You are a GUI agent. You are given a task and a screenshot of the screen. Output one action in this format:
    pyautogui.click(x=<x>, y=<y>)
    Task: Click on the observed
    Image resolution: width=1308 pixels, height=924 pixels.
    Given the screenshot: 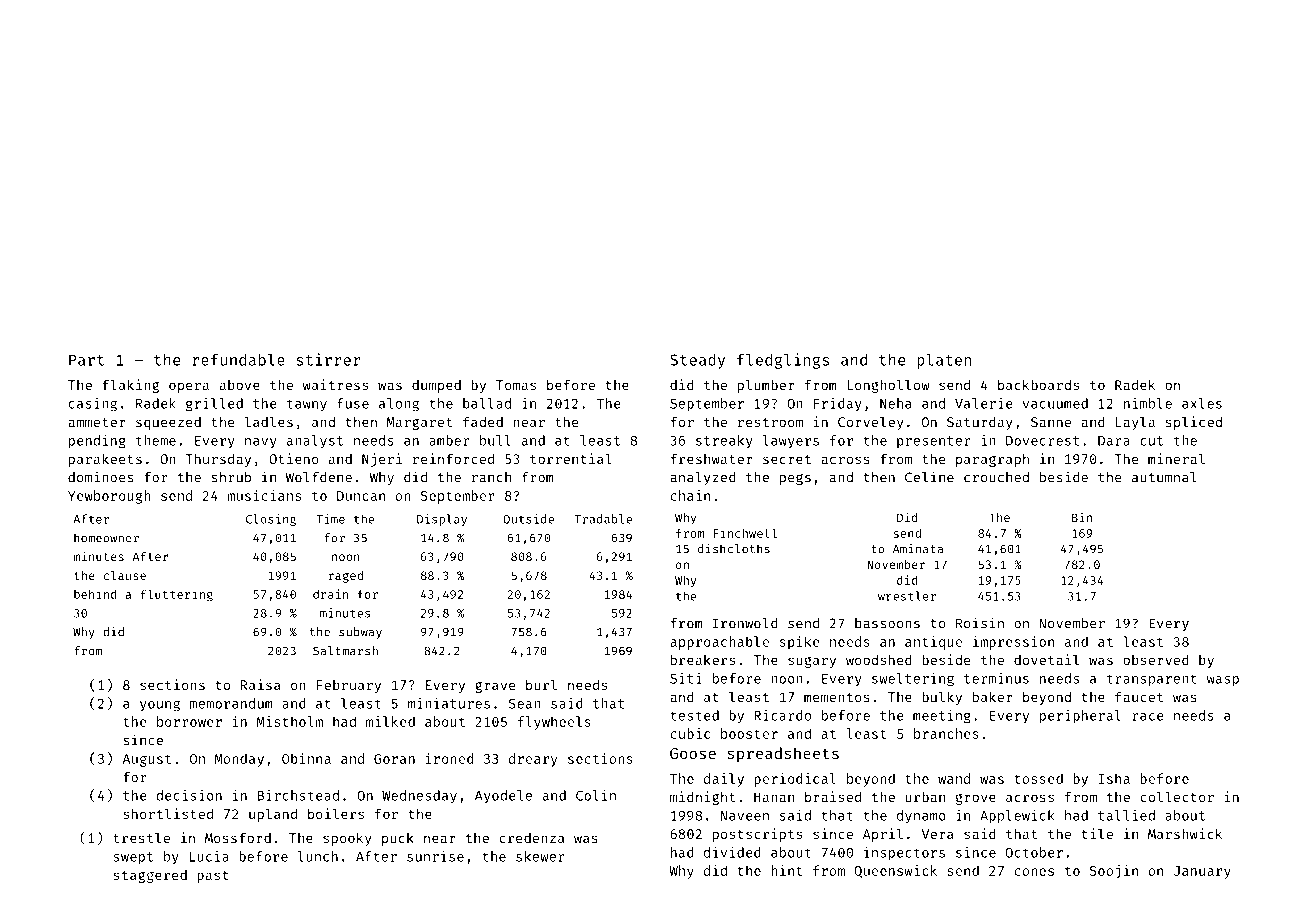 What is the action you would take?
    pyautogui.click(x=1156, y=659)
